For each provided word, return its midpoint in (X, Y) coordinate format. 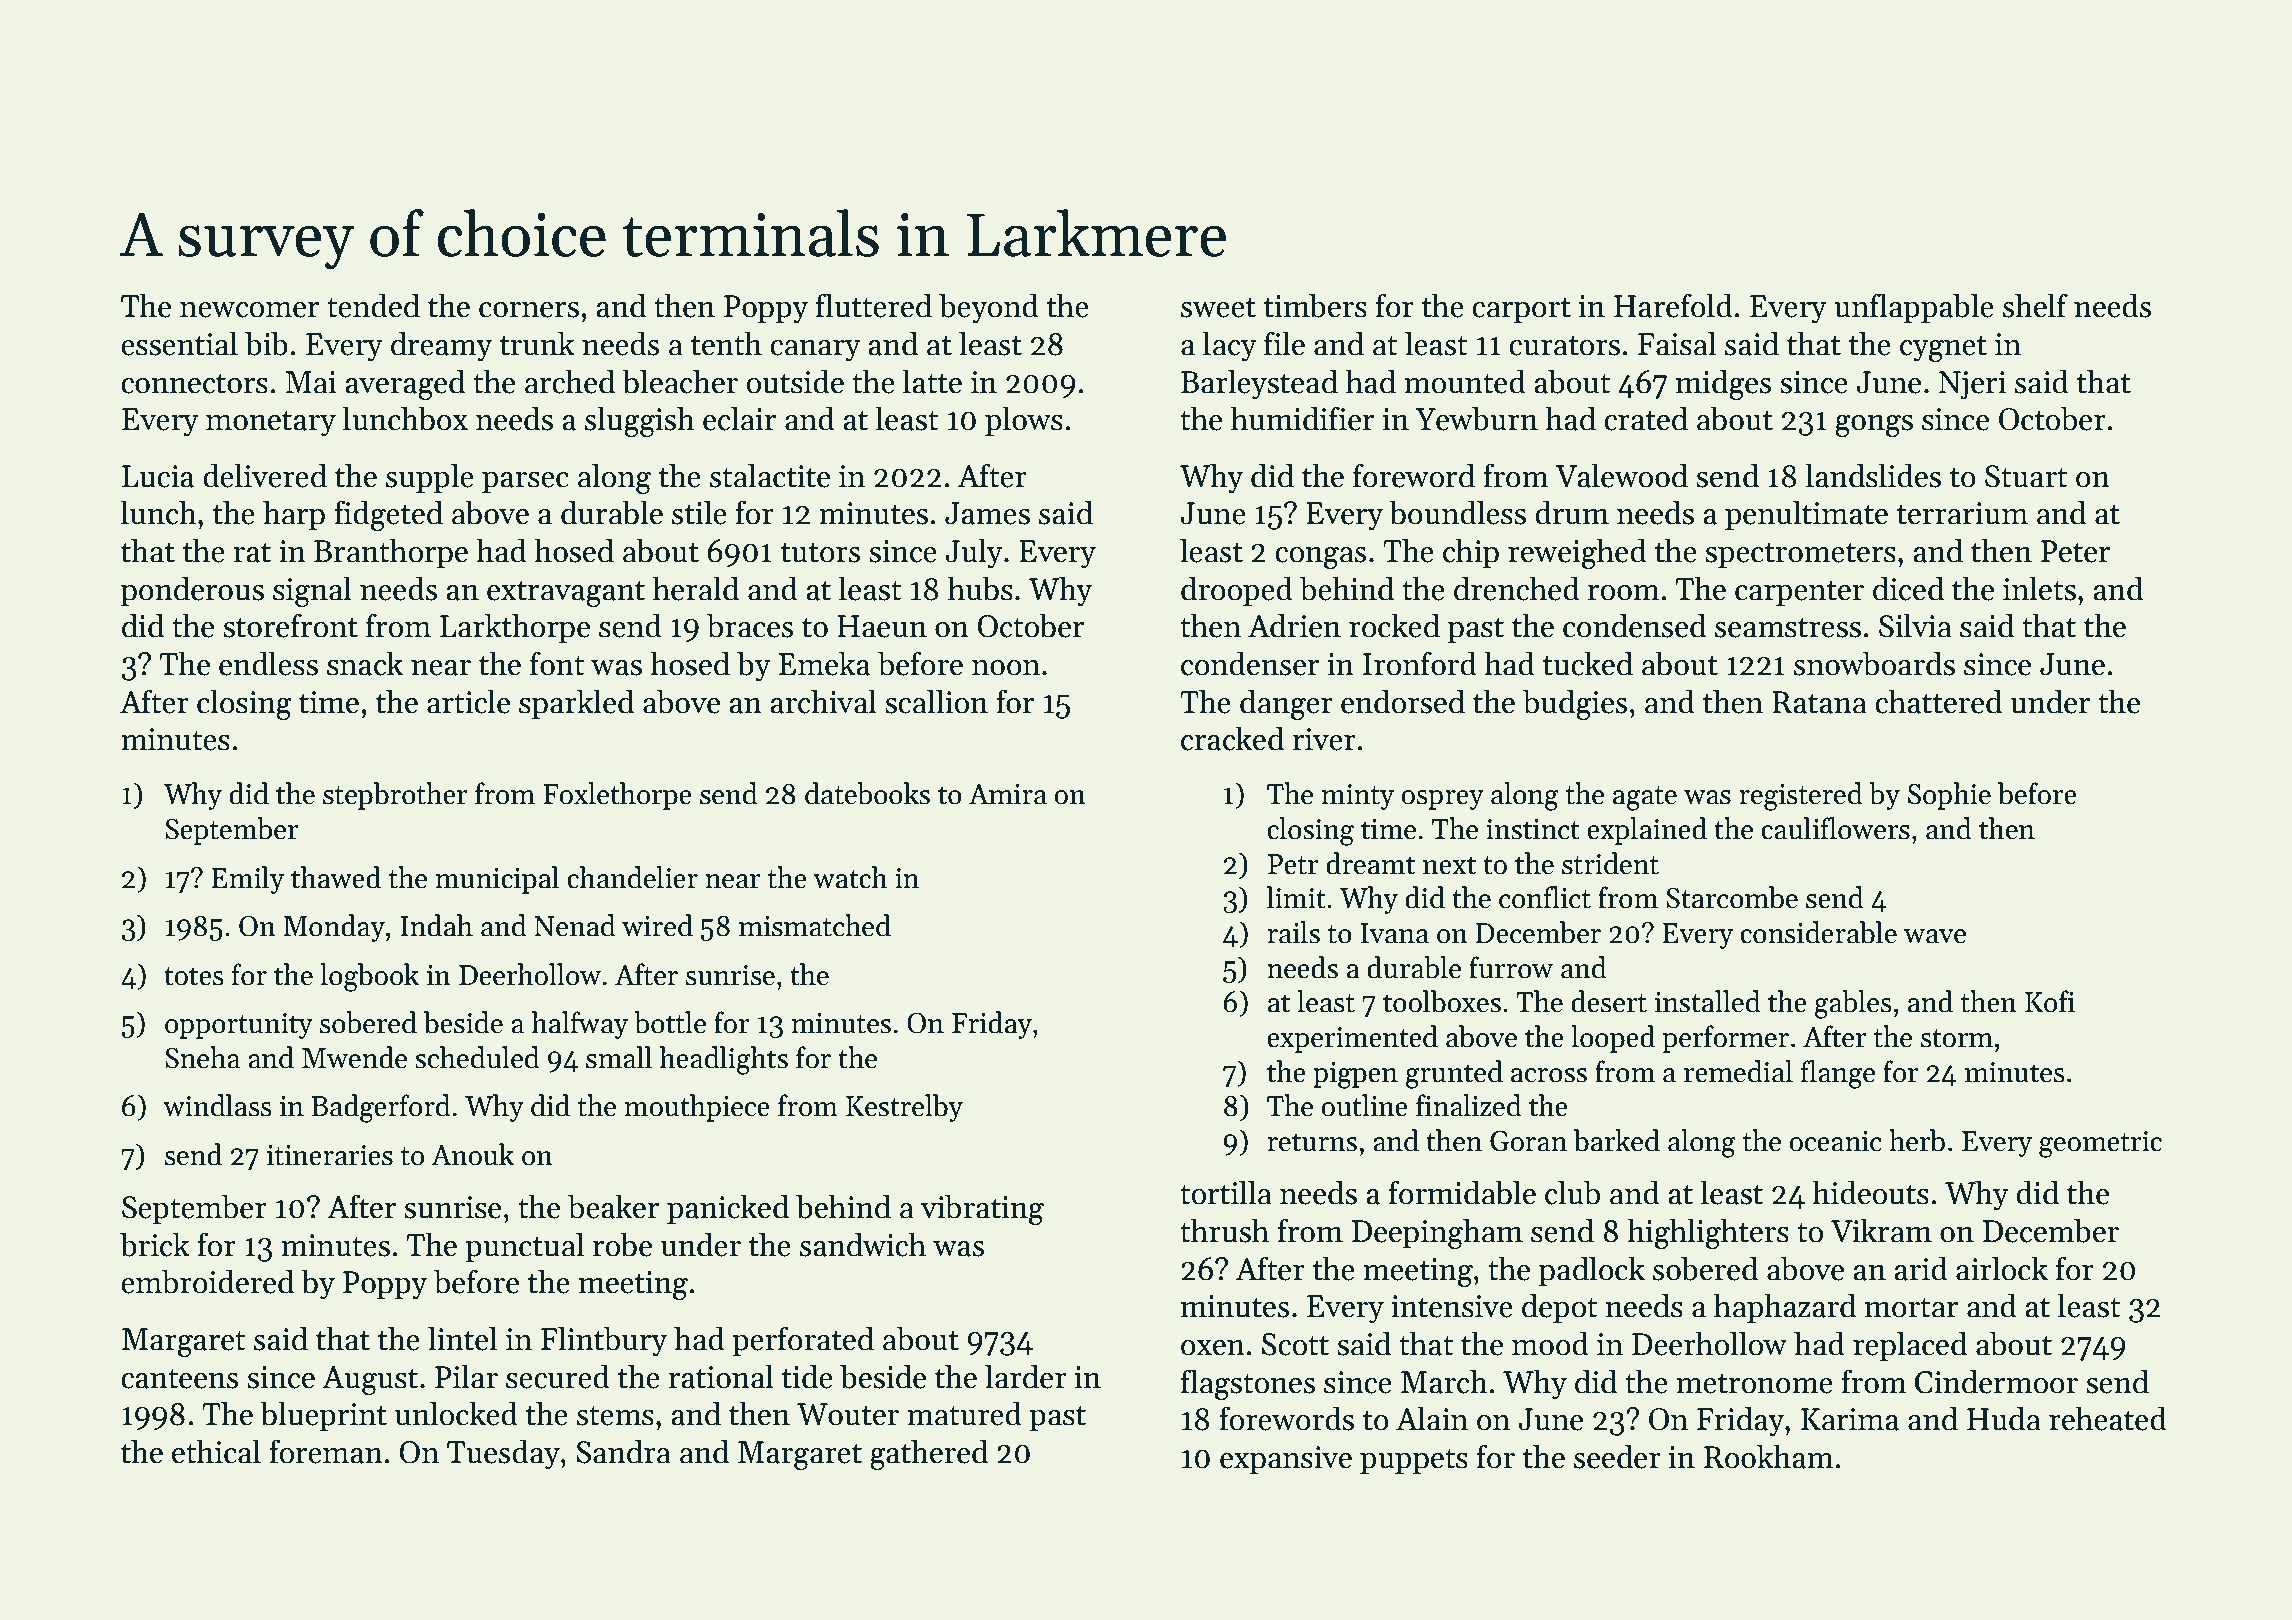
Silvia (1915, 625)
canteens (179, 1379)
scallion (936, 701)
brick (155, 1244)
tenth (726, 343)
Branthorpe (391, 553)
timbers (1315, 305)
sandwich (863, 1244)
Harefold (1673, 305)
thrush (1224, 1230)
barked (1617, 1140)
